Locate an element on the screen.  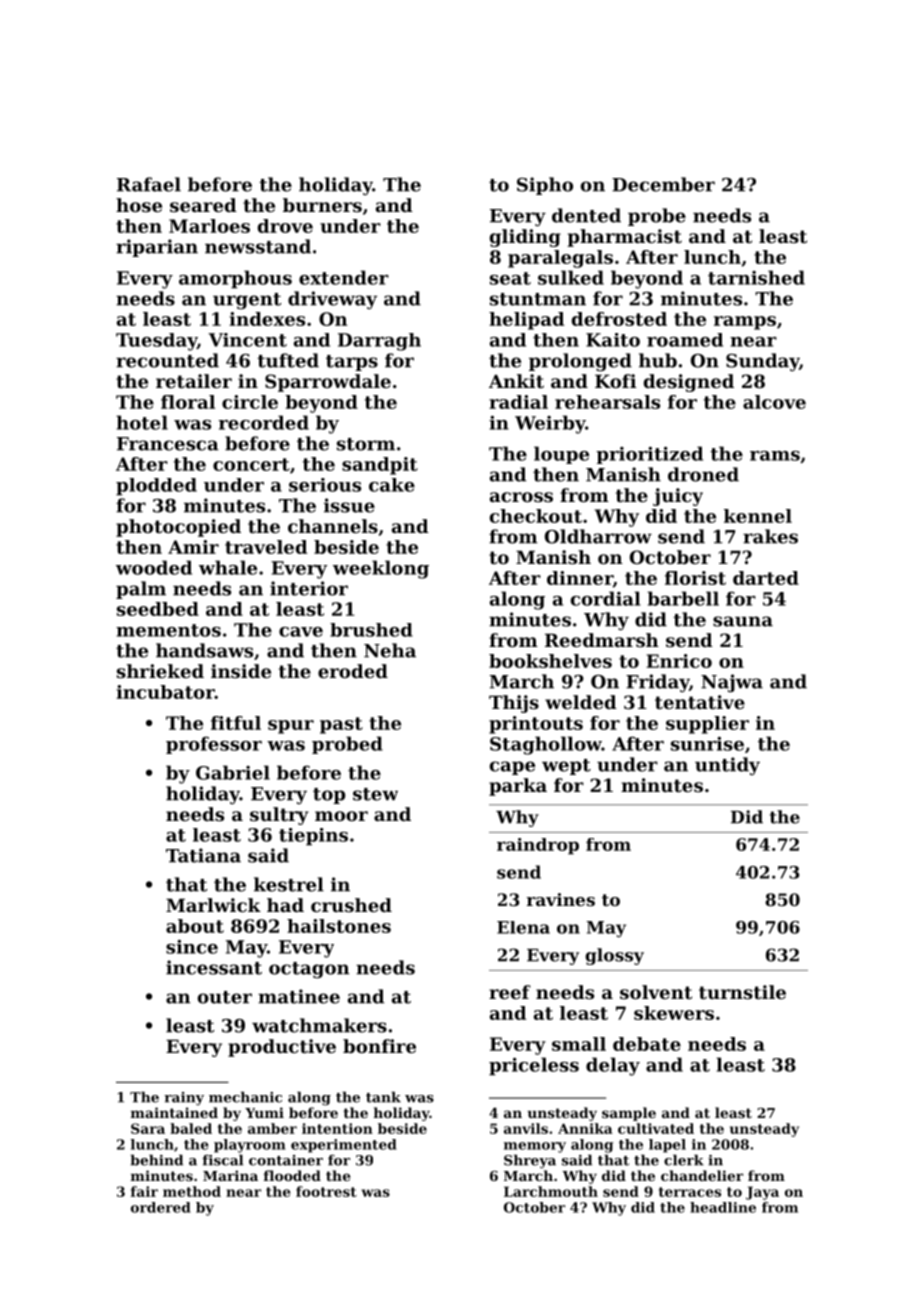
pharmacist is located at coordinates (624, 238).
